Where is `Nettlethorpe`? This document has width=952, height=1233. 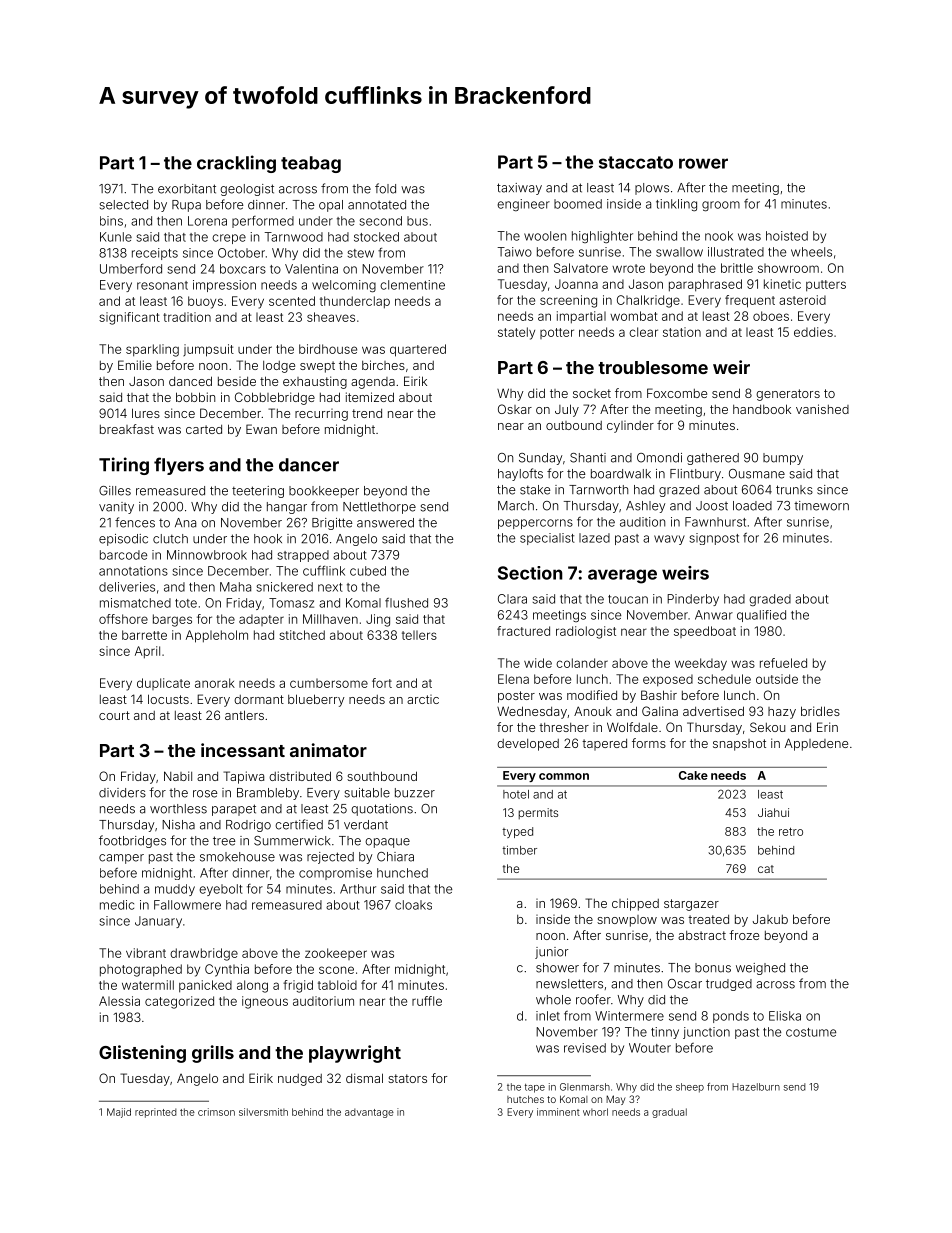 Nettlethorpe is located at coordinates (379, 508).
